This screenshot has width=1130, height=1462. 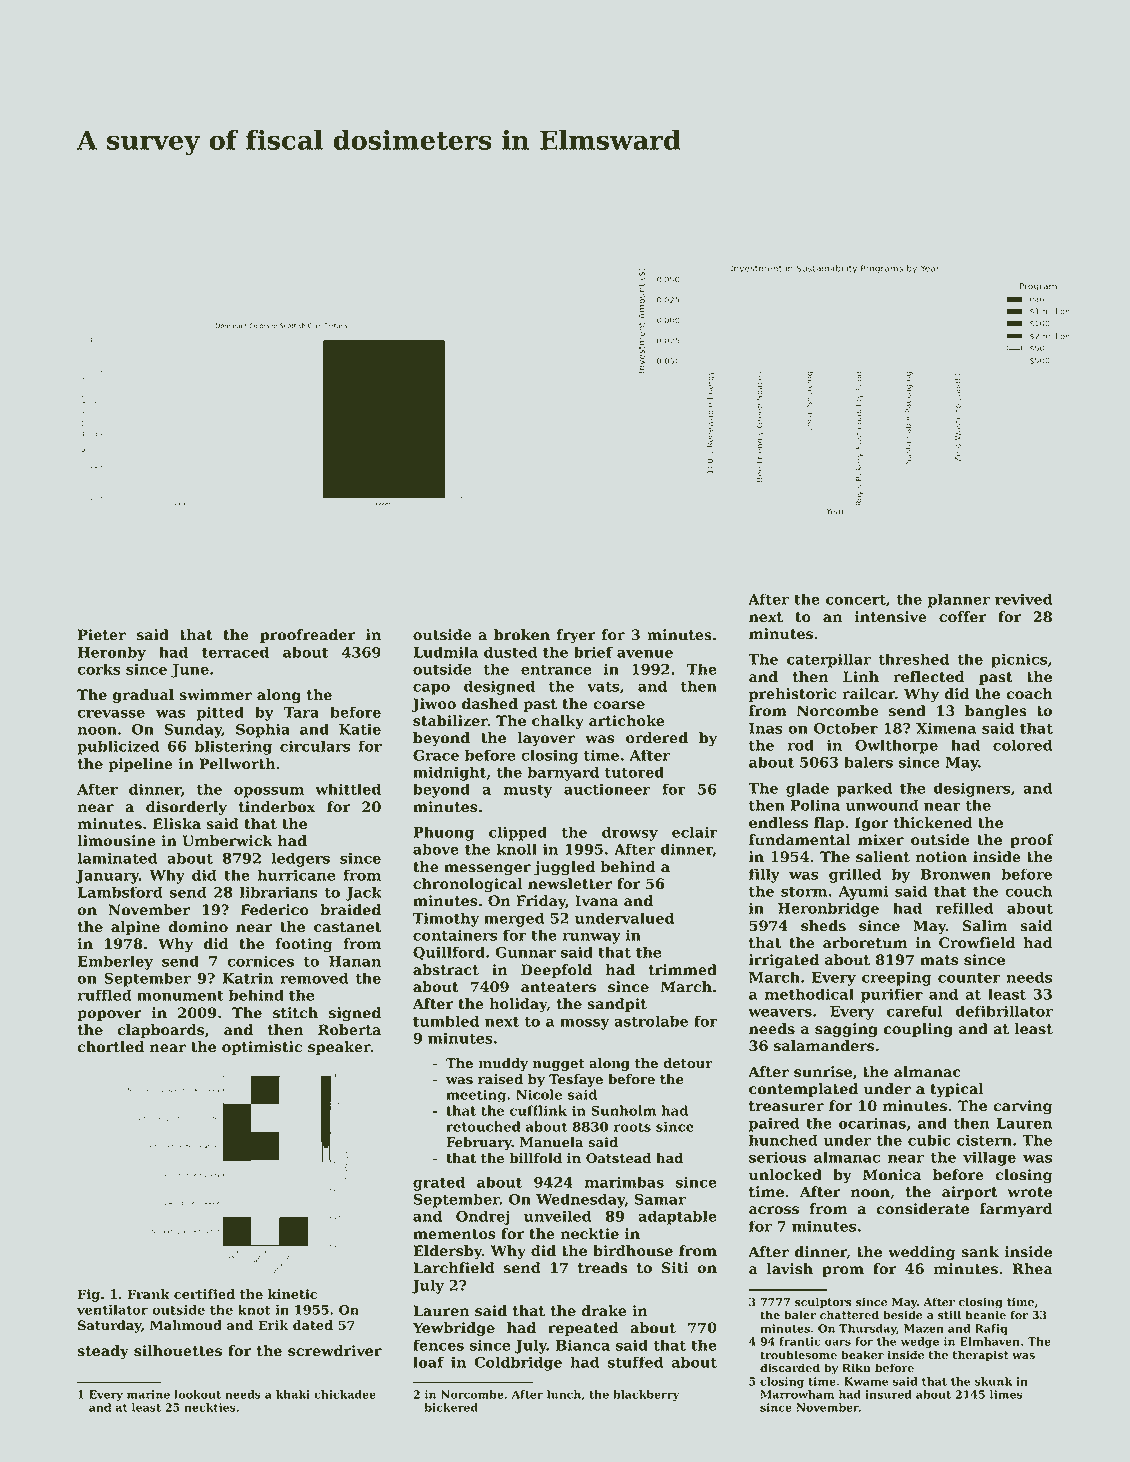 What do you see at coordinates (522, 635) in the screenshot?
I see `broken` at bounding box center [522, 635].
